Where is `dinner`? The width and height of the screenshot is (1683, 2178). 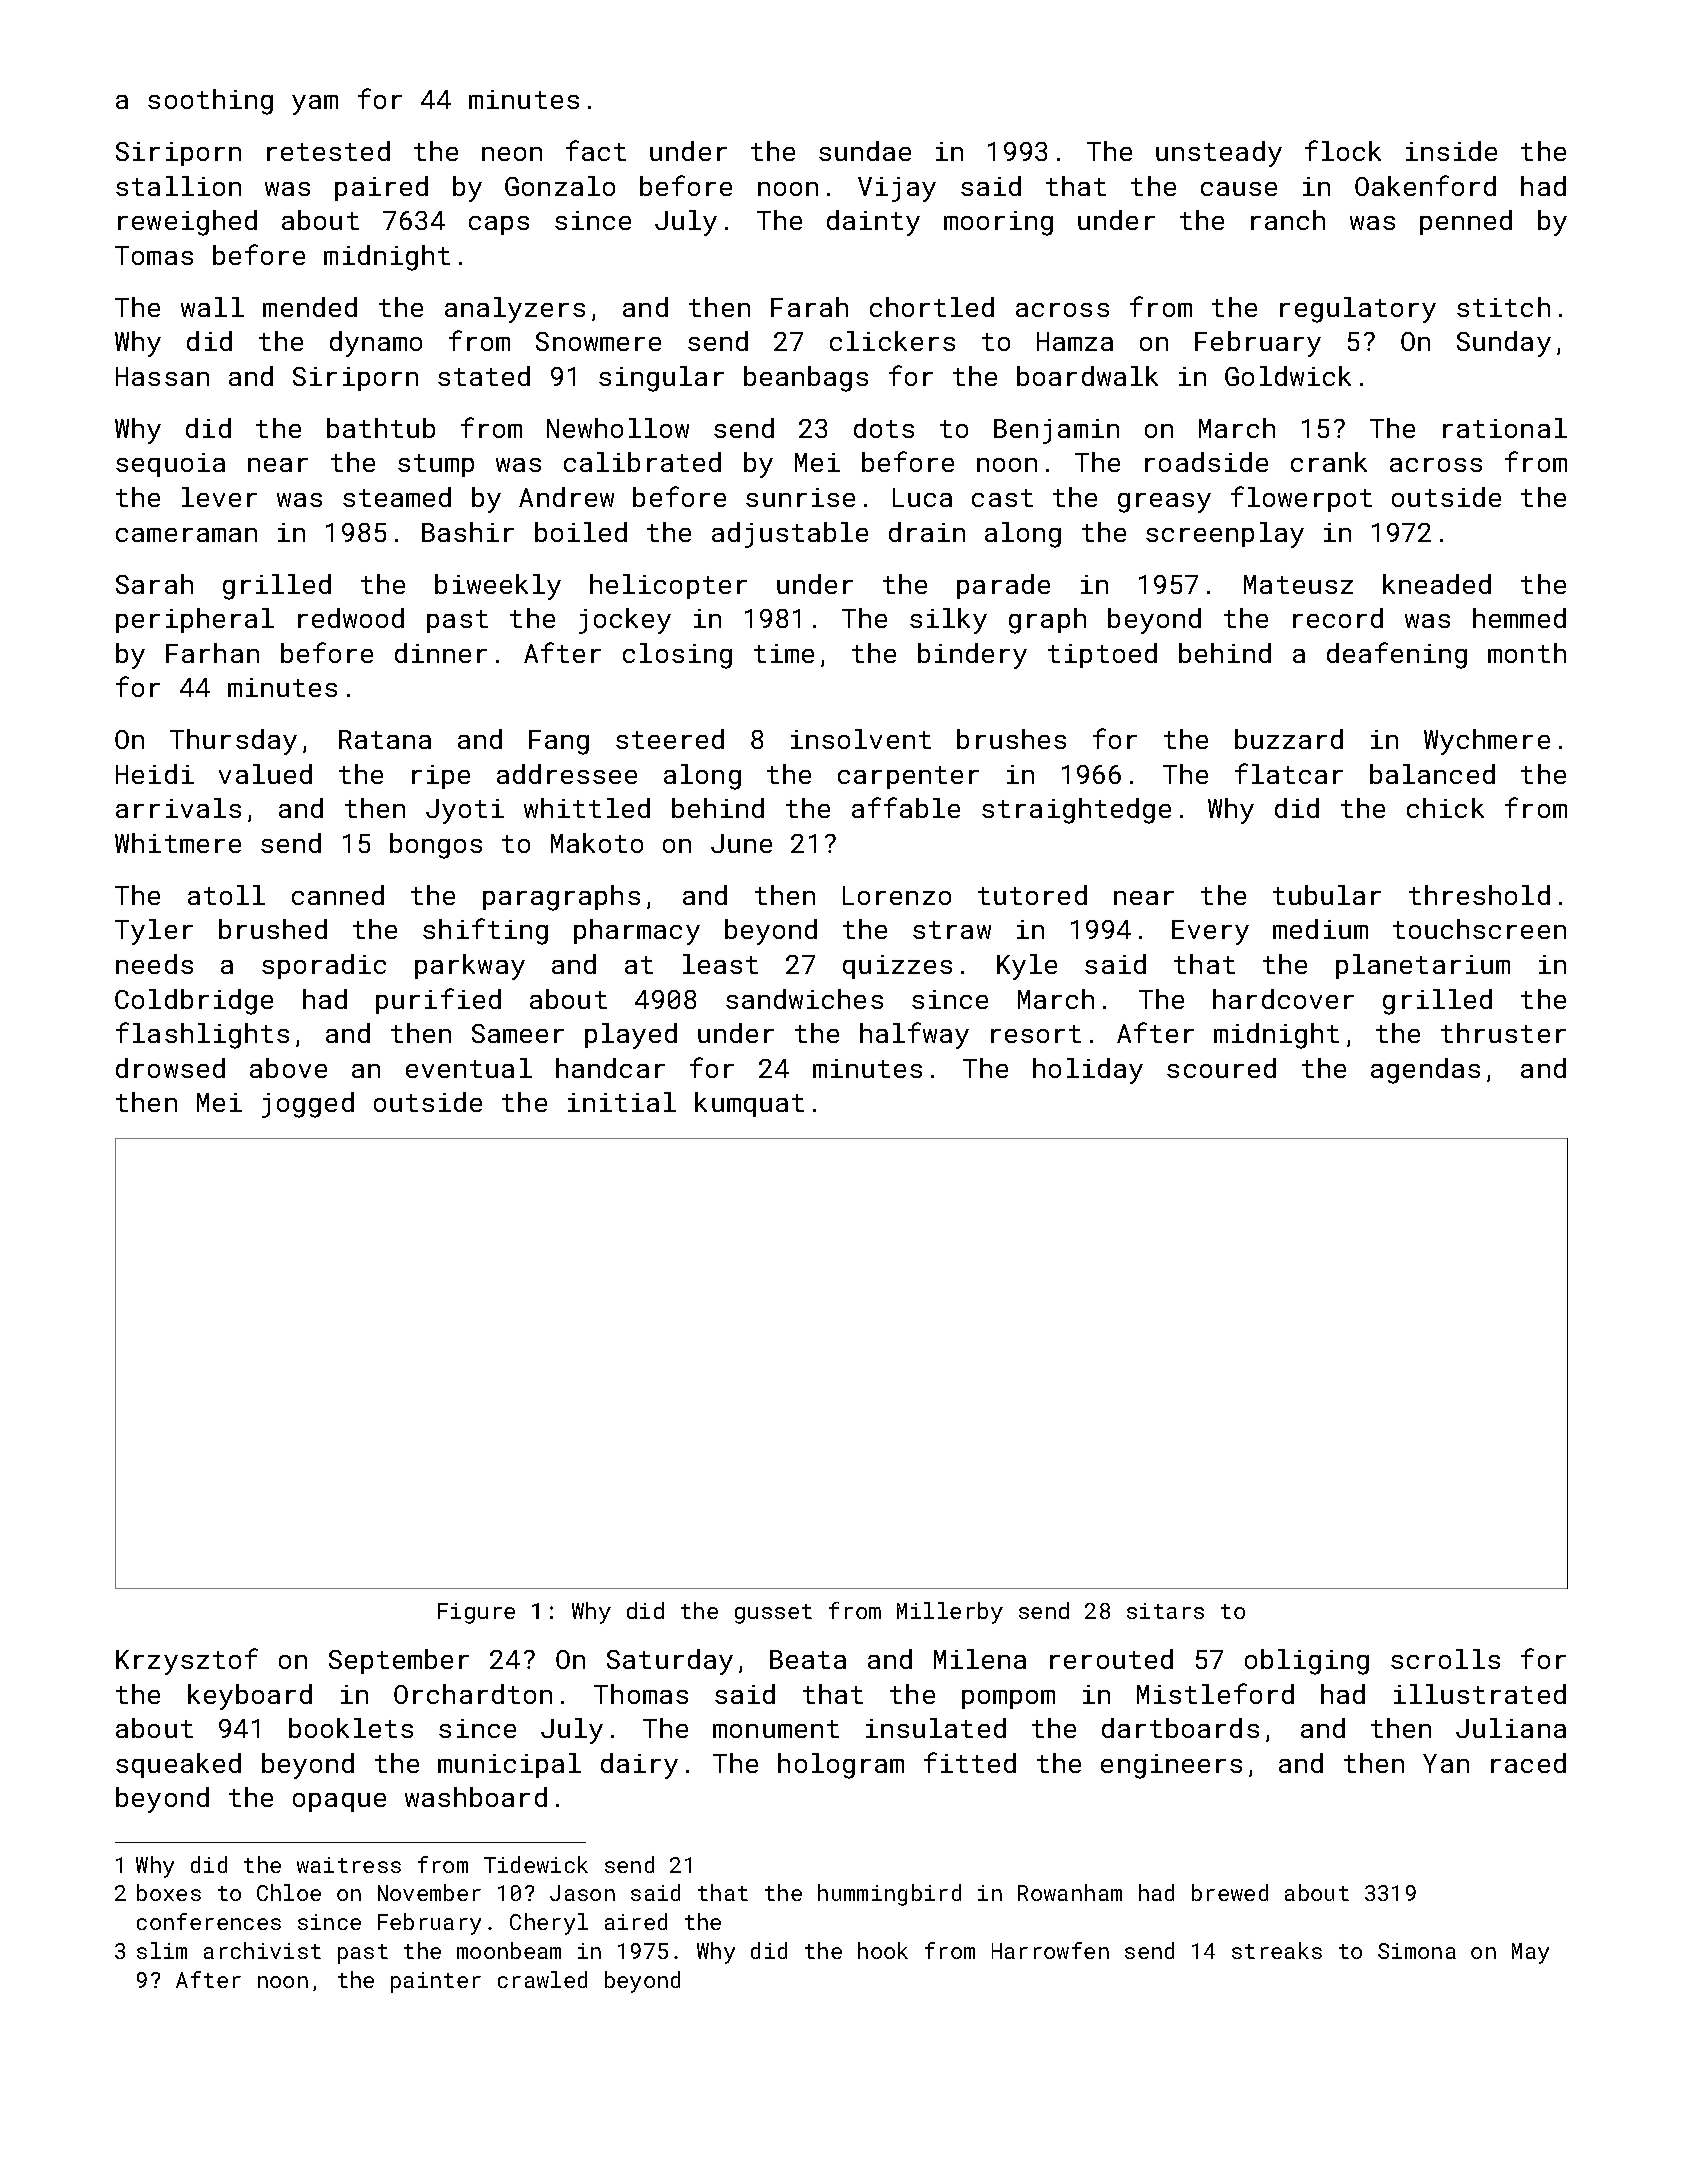 dinner is located at coordinates (441, 653).
